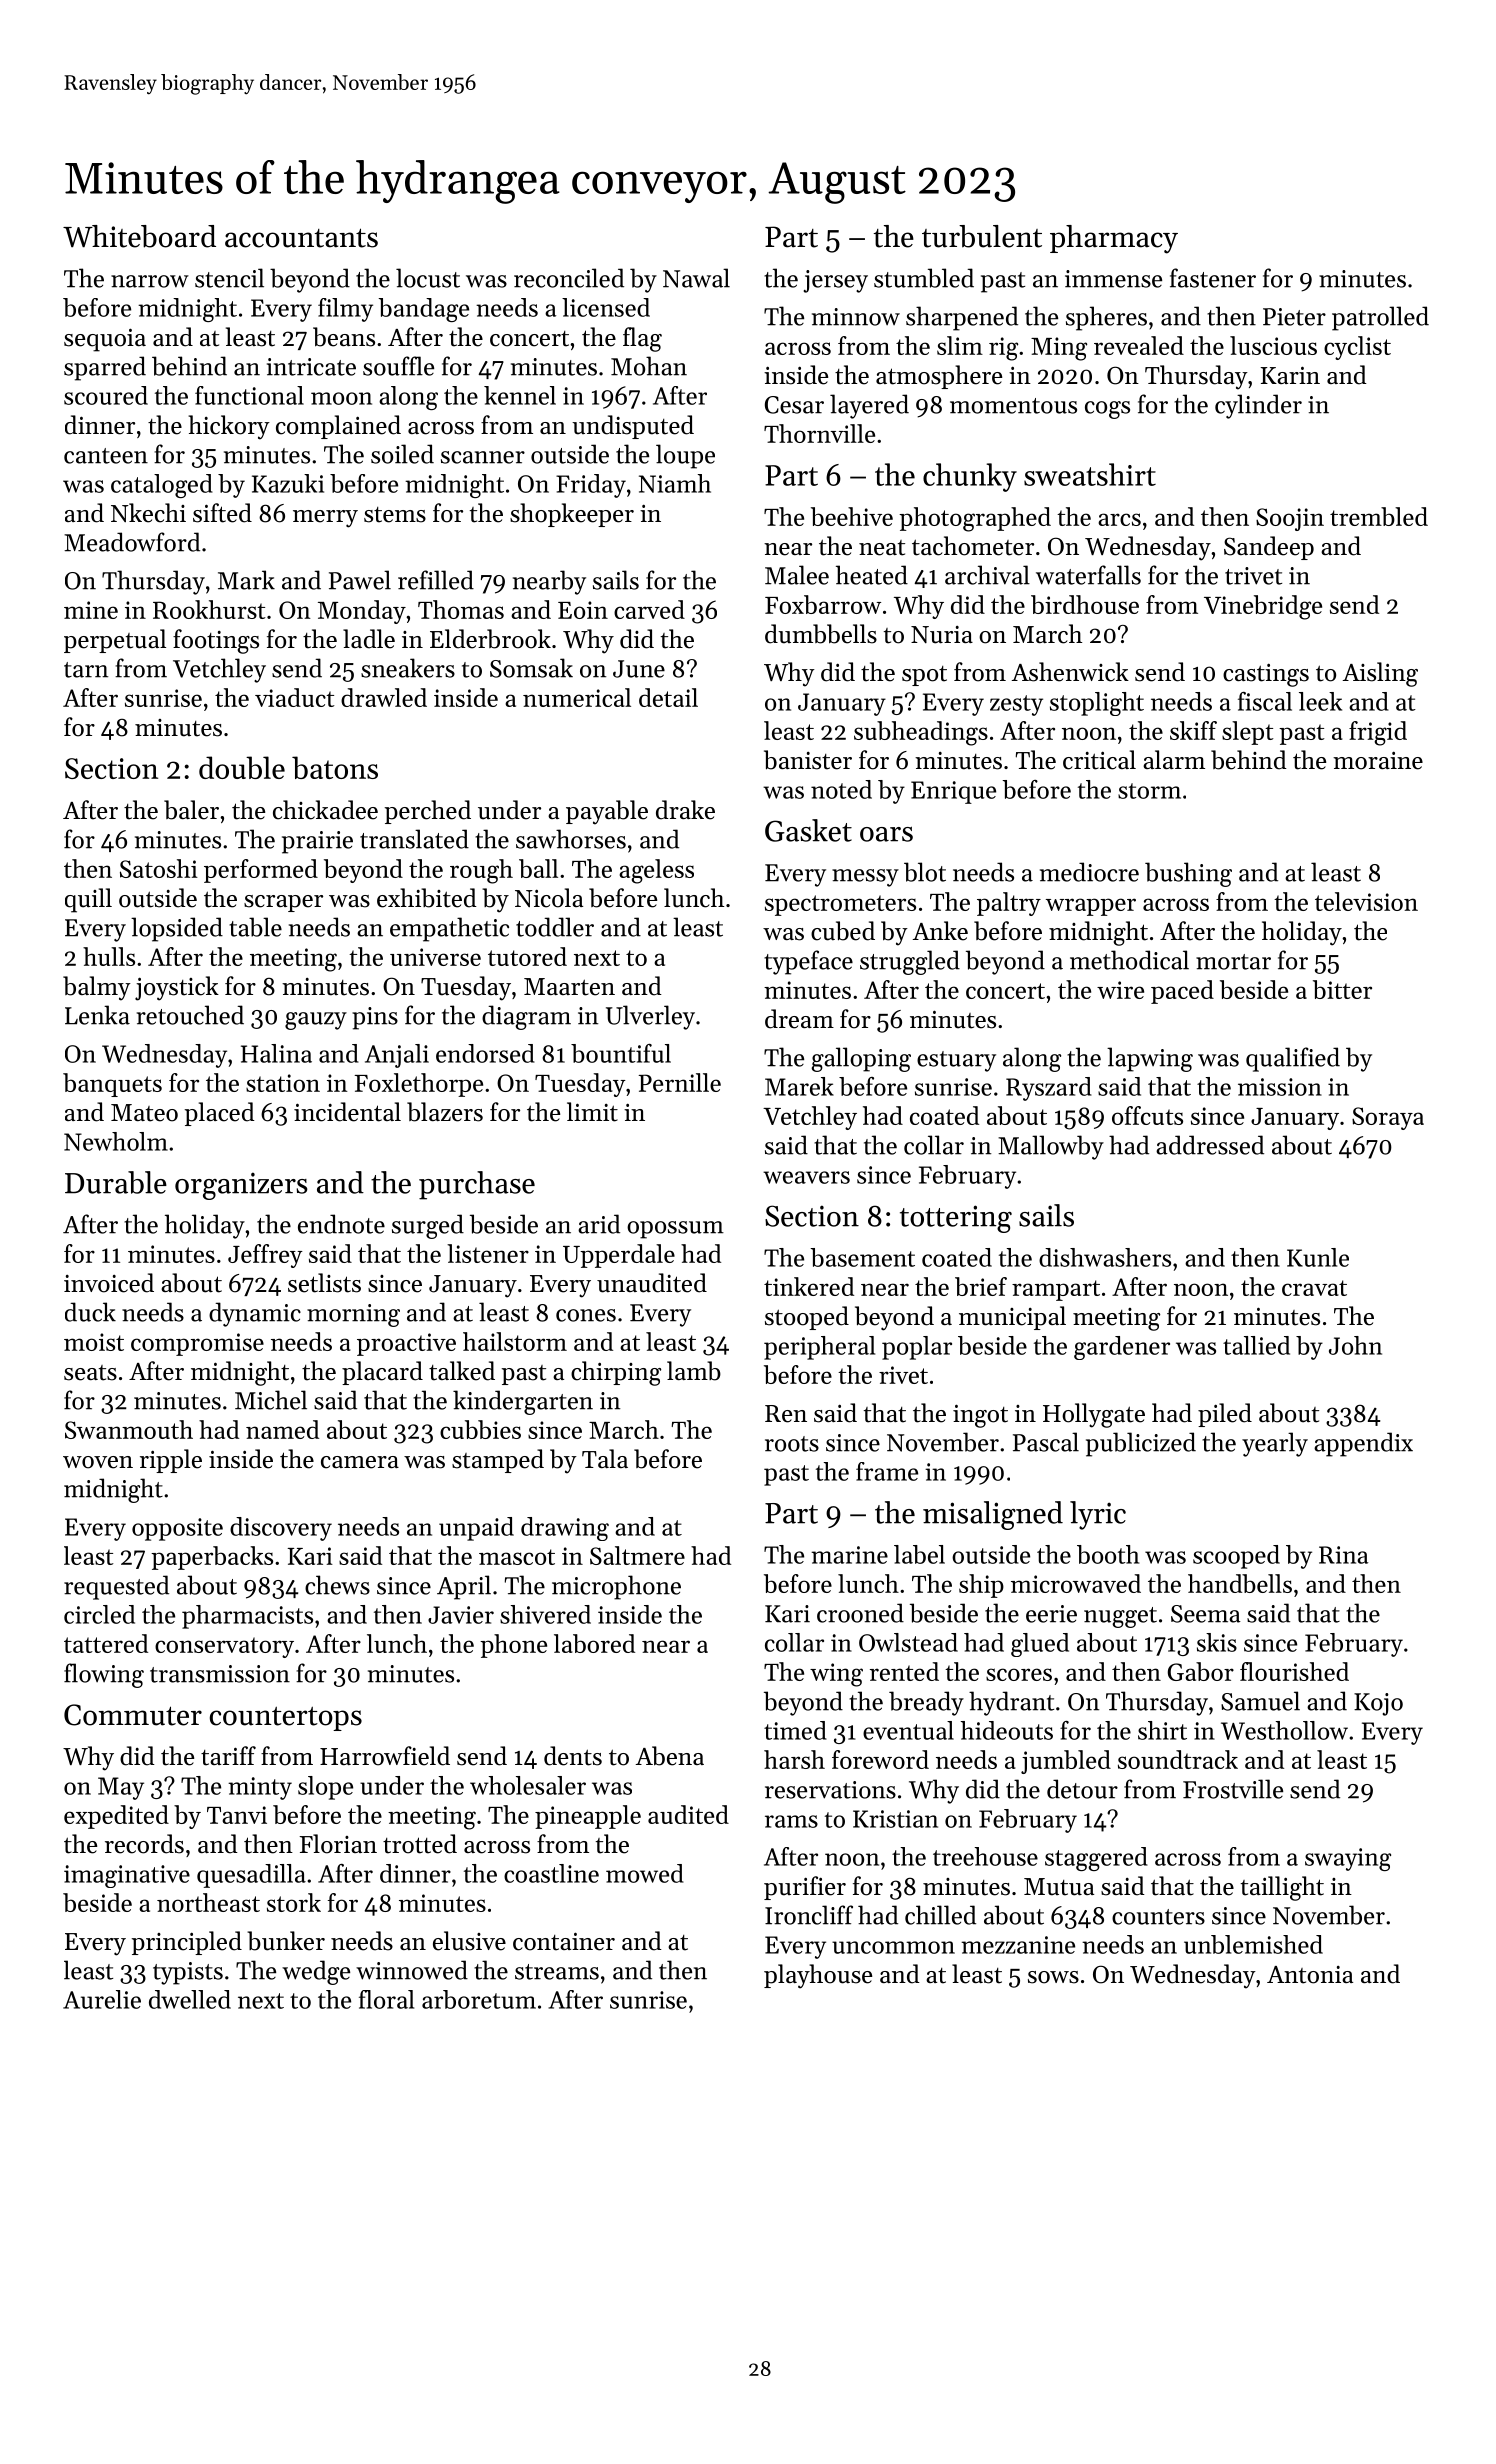  What do you see at coordinates (386, 1999) in the image?
I see `floral` at bounding box center [386, 1999].
